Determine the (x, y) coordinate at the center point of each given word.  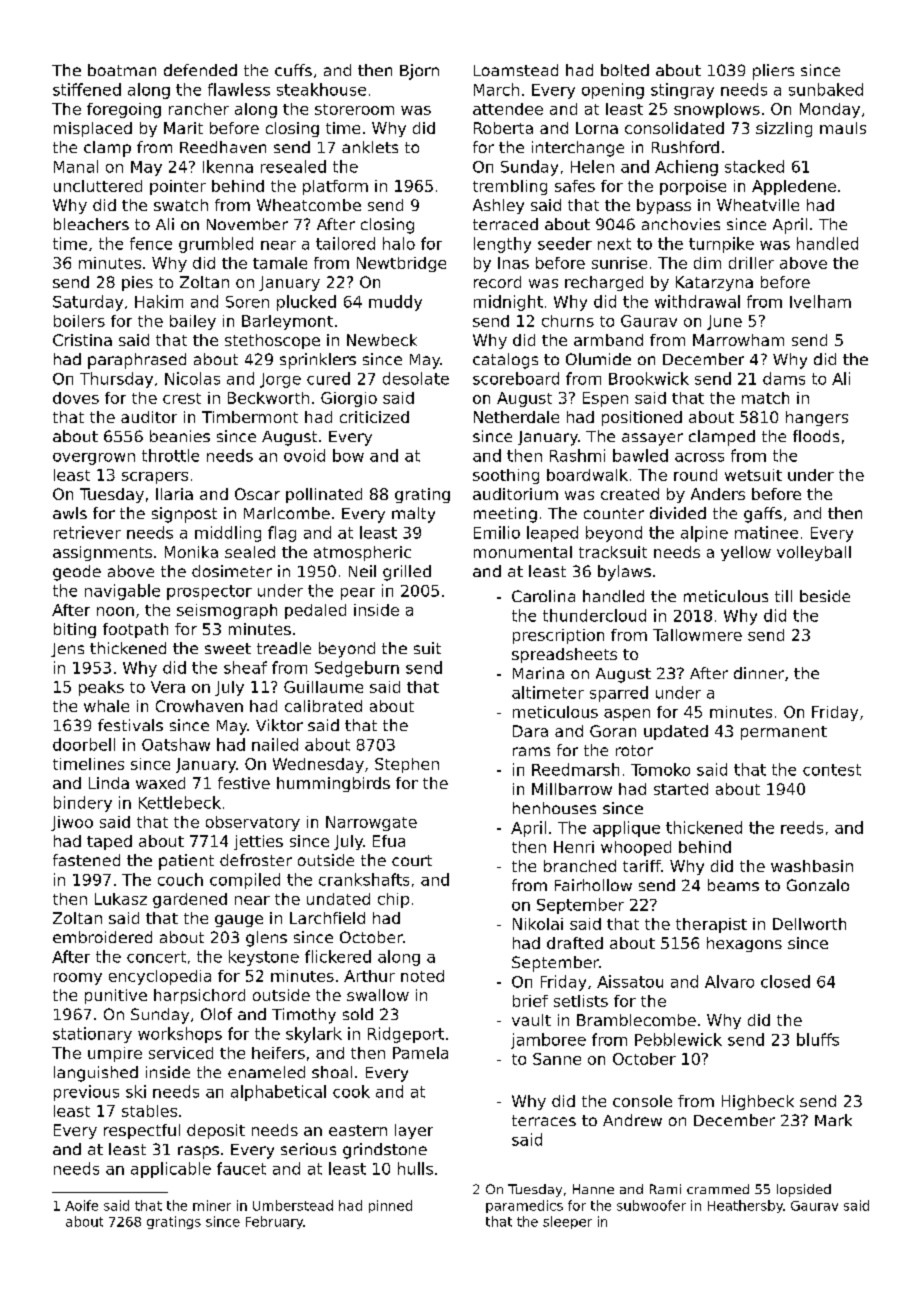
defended (200, 70)
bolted (625, 70)
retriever (87, 532)
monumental (523, 552)
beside (825, 596)
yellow (746, 553)
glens (266, 939)
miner (212, 1205)
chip (393, 900)
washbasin (812, 866)
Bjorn (419, 72)
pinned (390, 1206)
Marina (538, 673)
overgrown (94, 459)
